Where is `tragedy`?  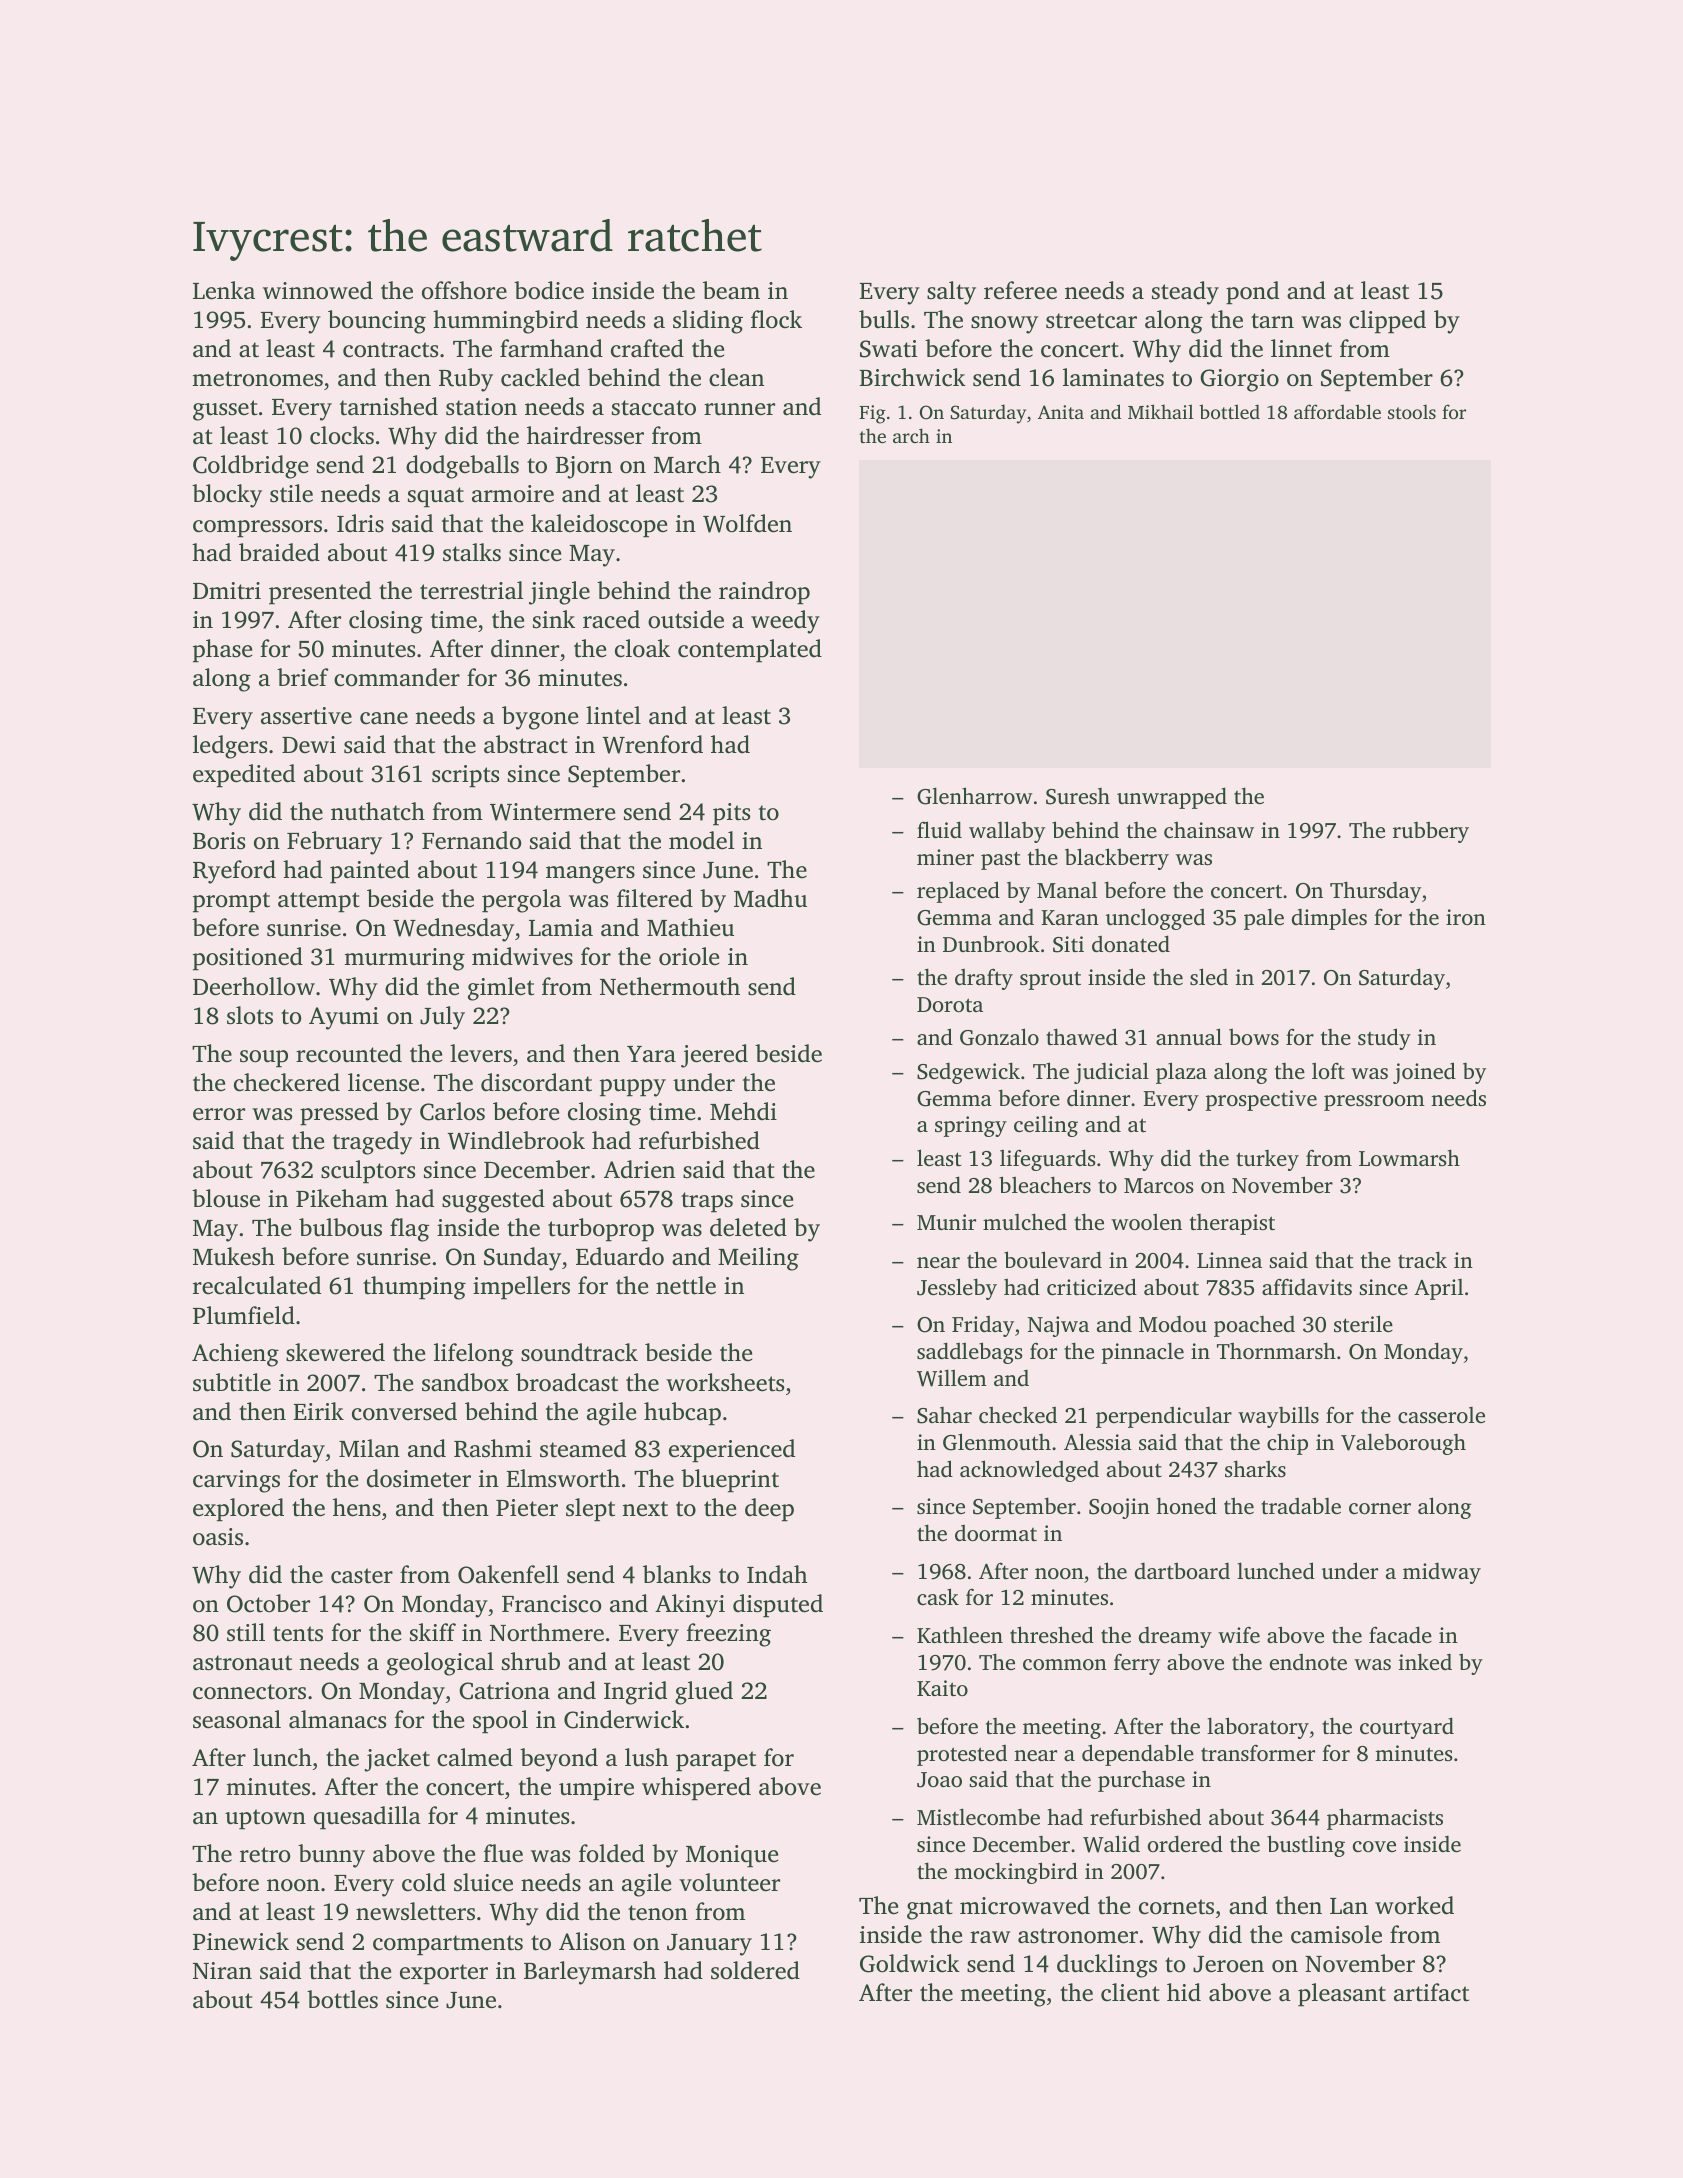
tragedy is located at coordinates (372, 1143).
